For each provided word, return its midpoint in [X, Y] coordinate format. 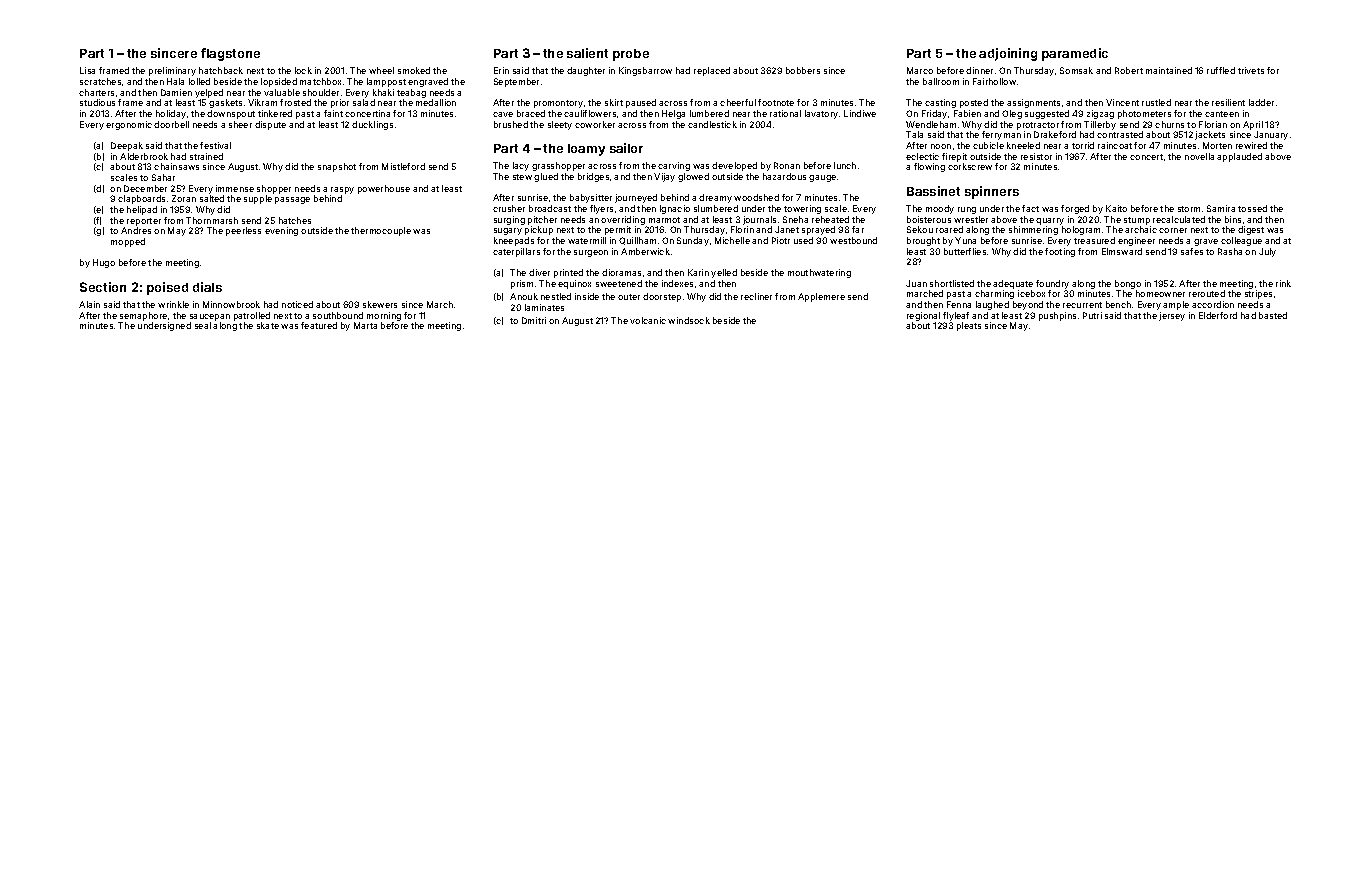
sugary [508, 231]
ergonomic [129, 125]
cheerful [738, 102]
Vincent [1122, 102]
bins [1233, 219]
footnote [776, 102]
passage [292, 200]
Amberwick [645, 251]
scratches [100, 81]
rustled [1156, 102]
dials [207, 287]
